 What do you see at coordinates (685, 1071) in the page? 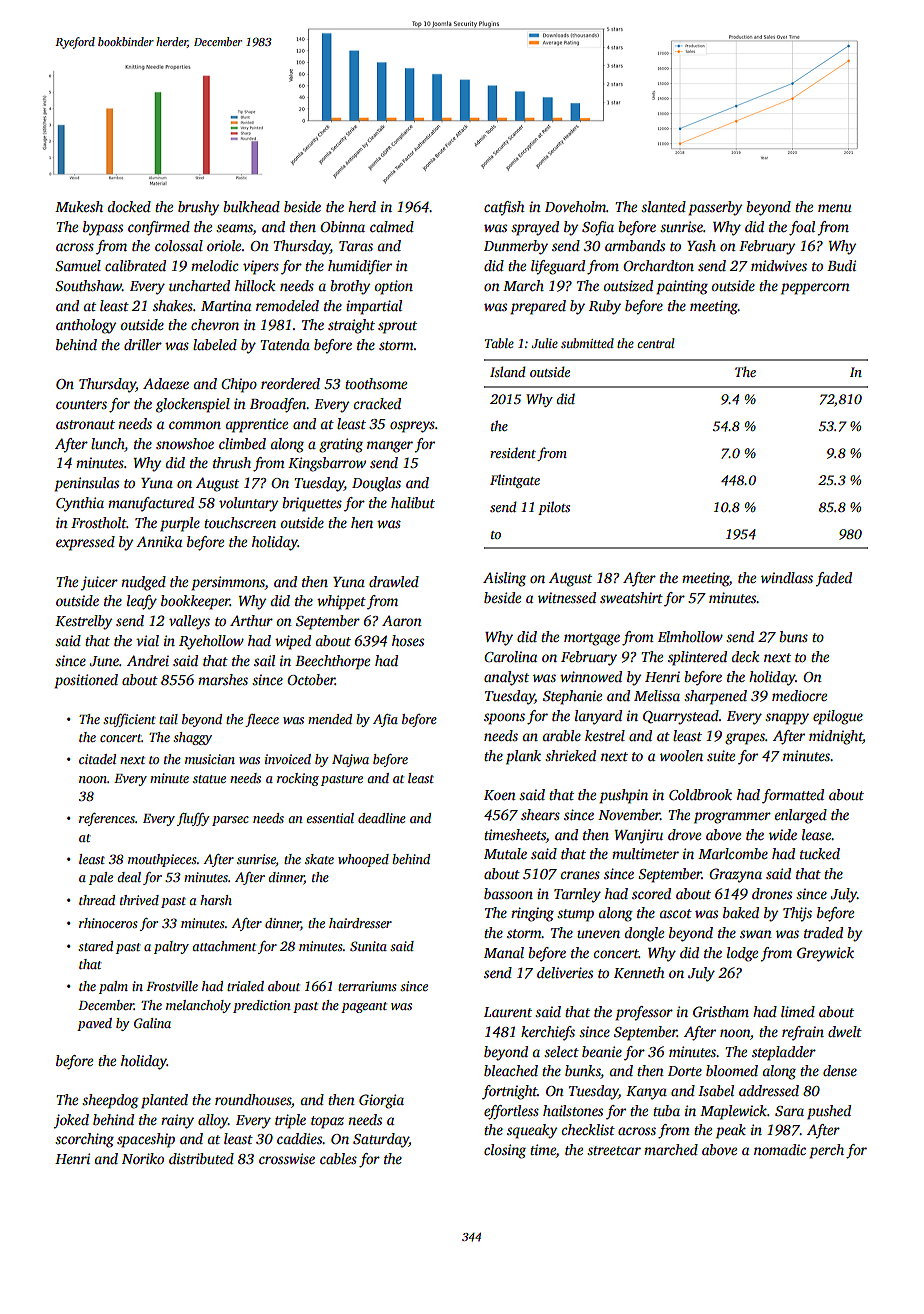
I see `Dorte` at bounding box center [685, 1071].
